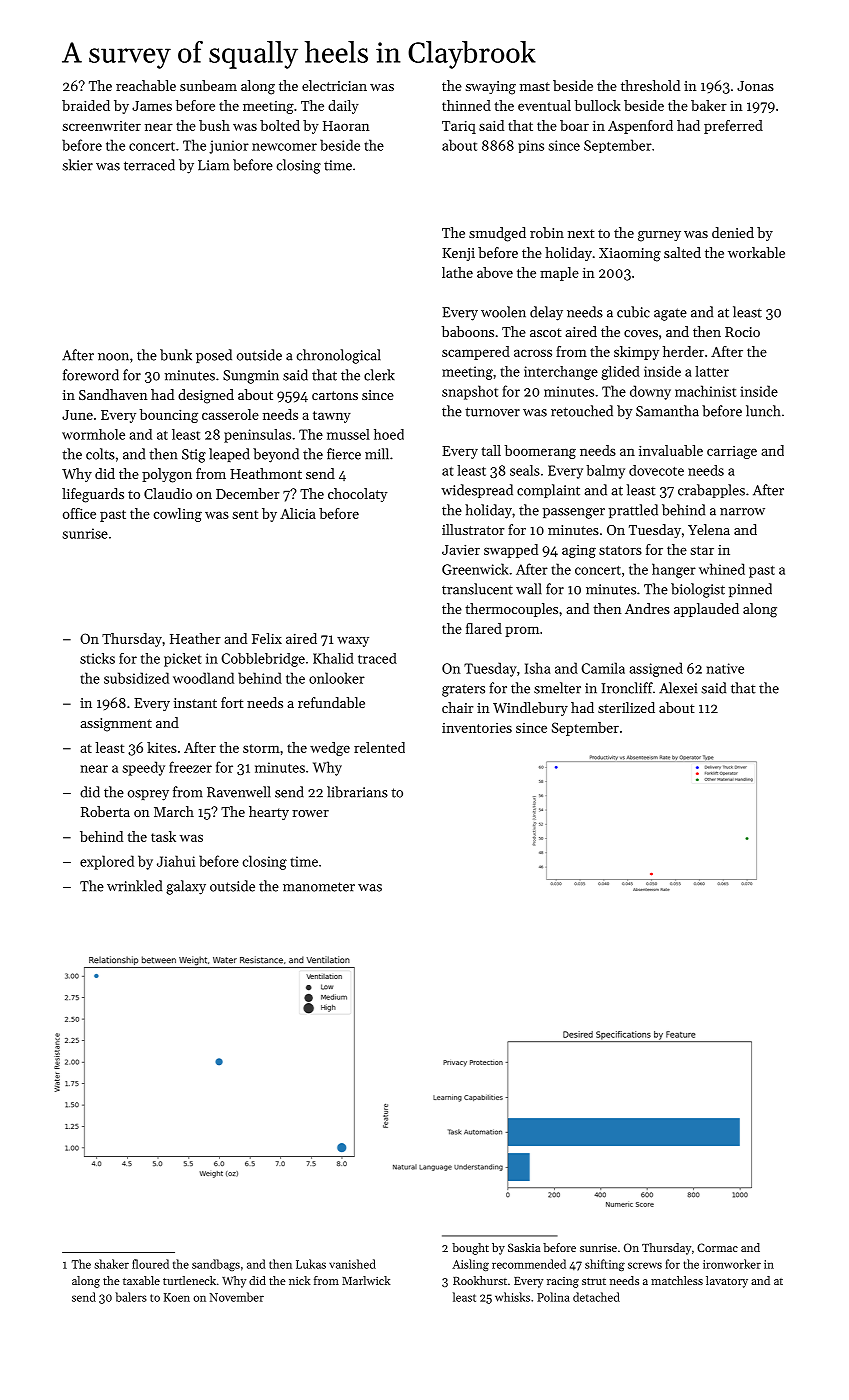 The height and width of the screenshot is (1400, 849). Describe the element at coordinates (763, 411) in the screenshot. I see `lunch` at that location.
